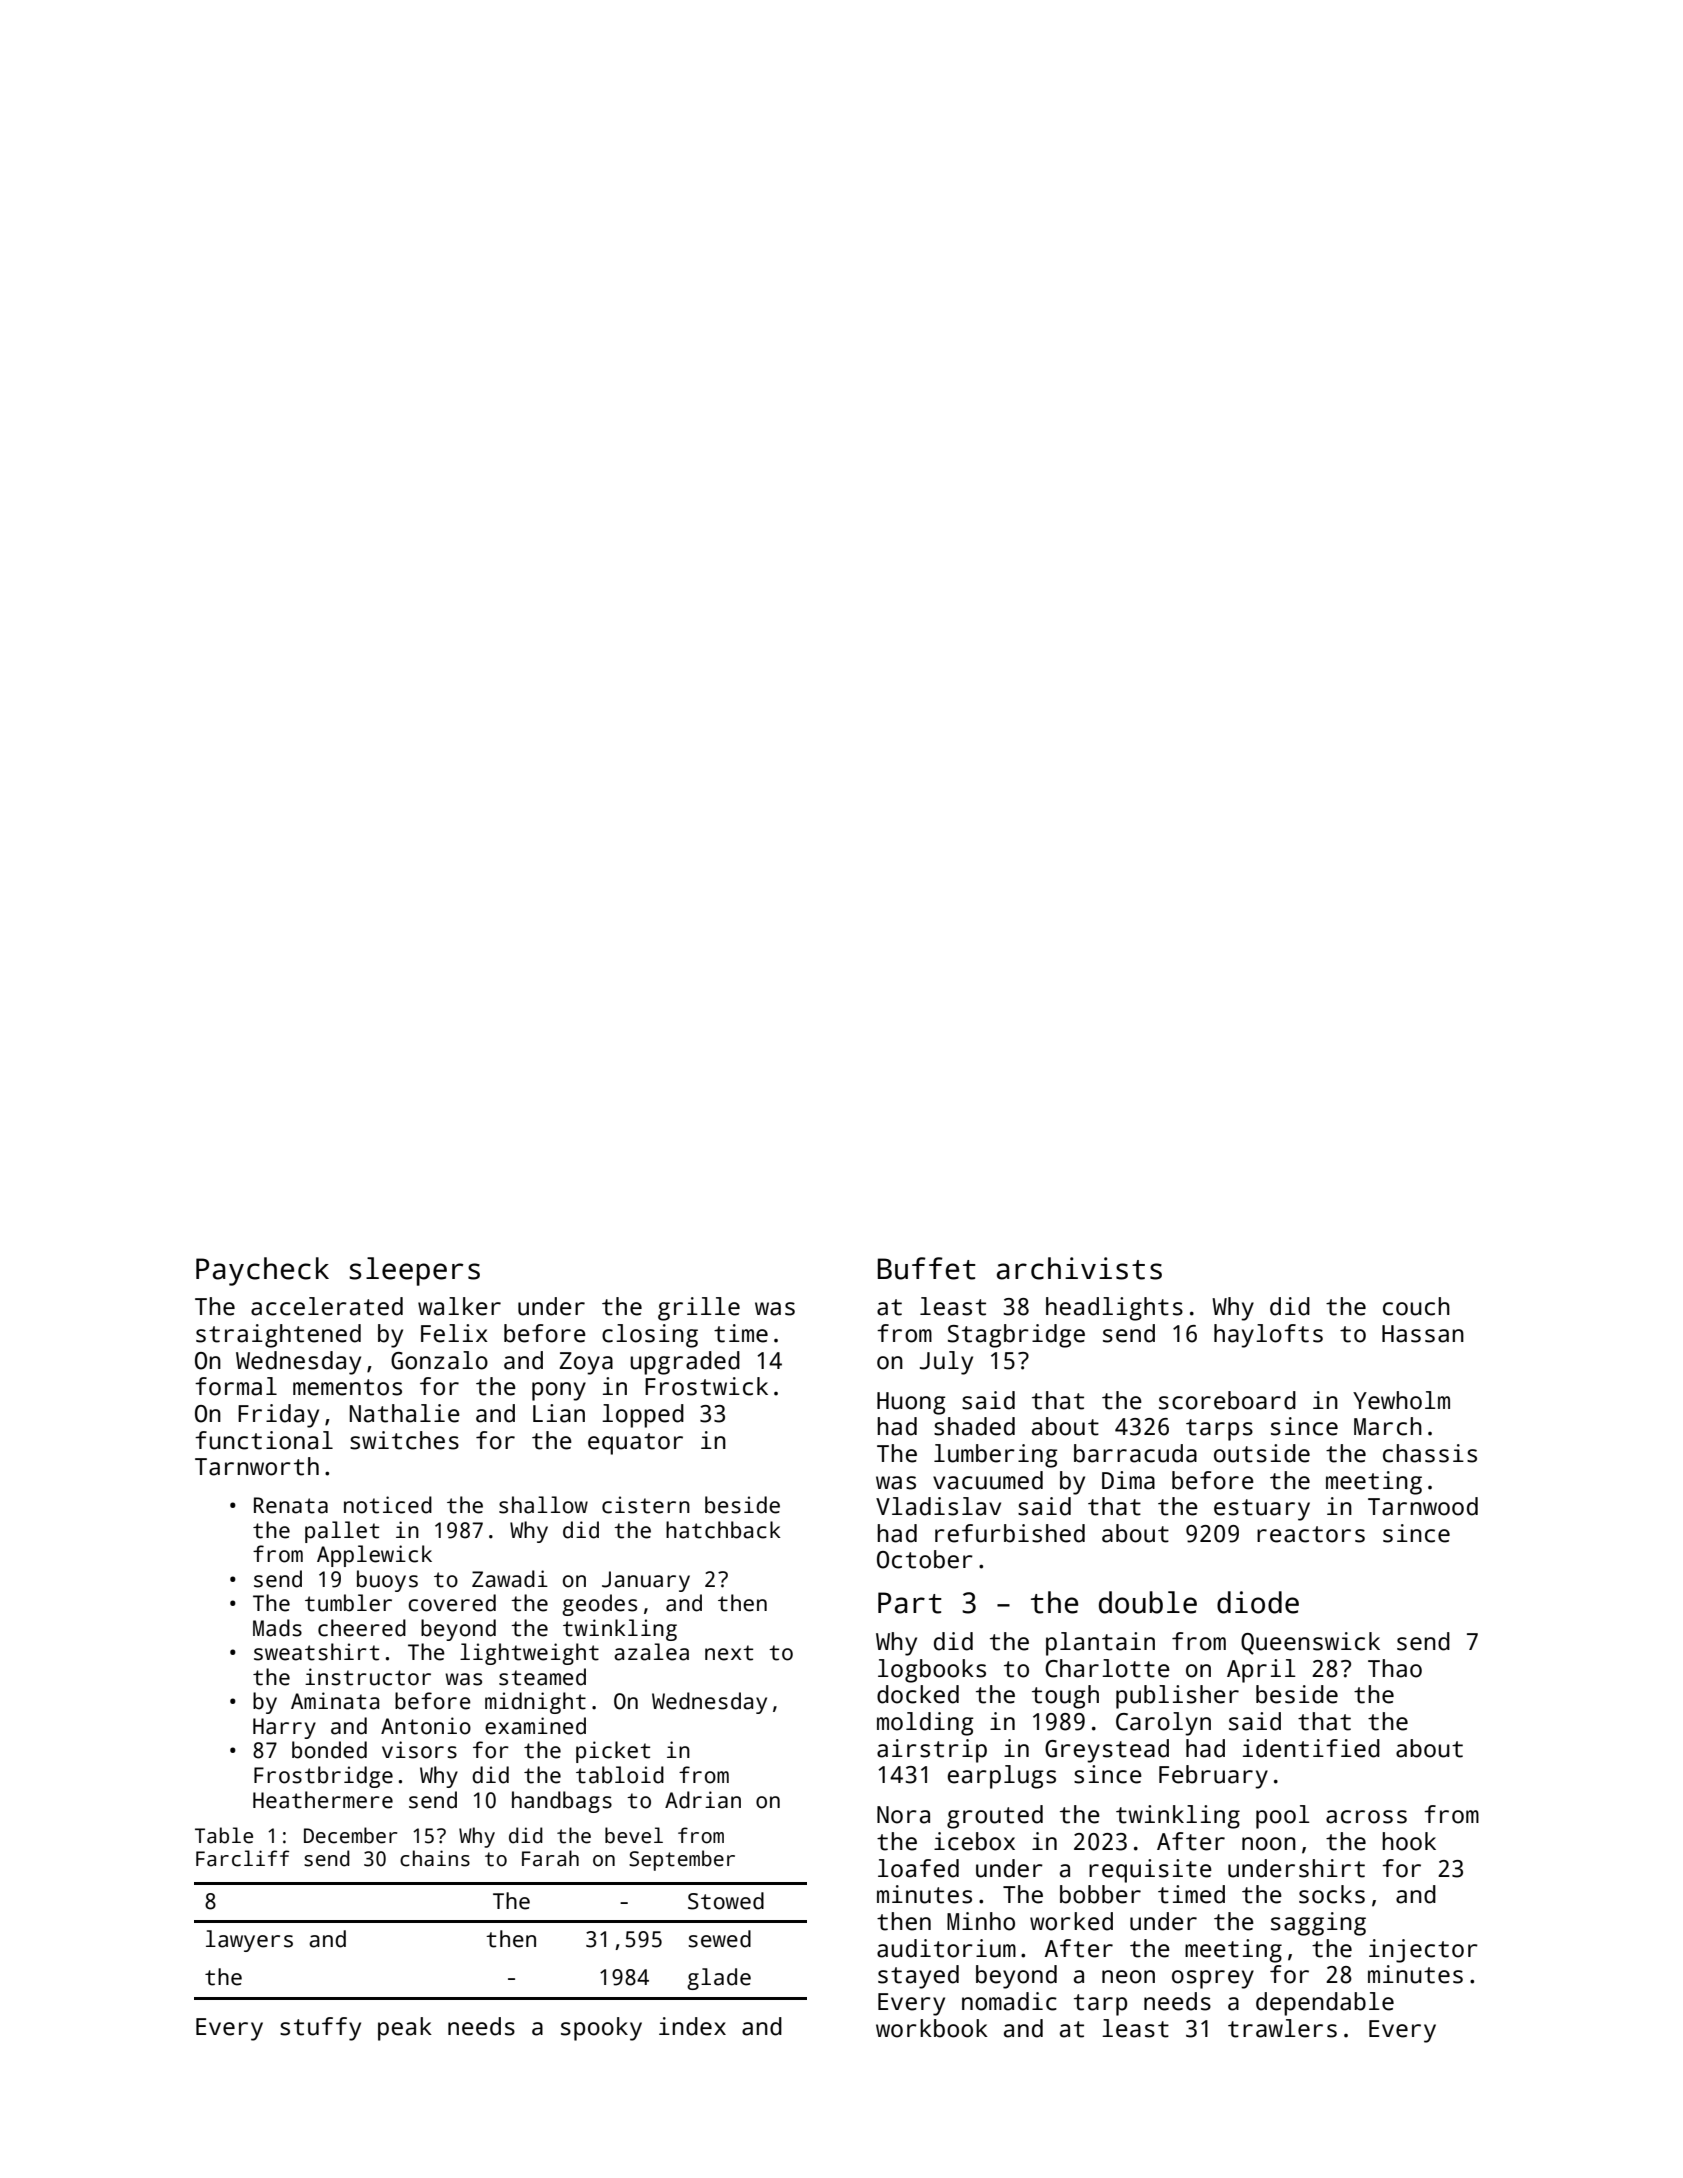  What do you see at coordinates (1282, 2028) in the screenshot?
I see `trawlers` at bounding box center [1282, 2028].
